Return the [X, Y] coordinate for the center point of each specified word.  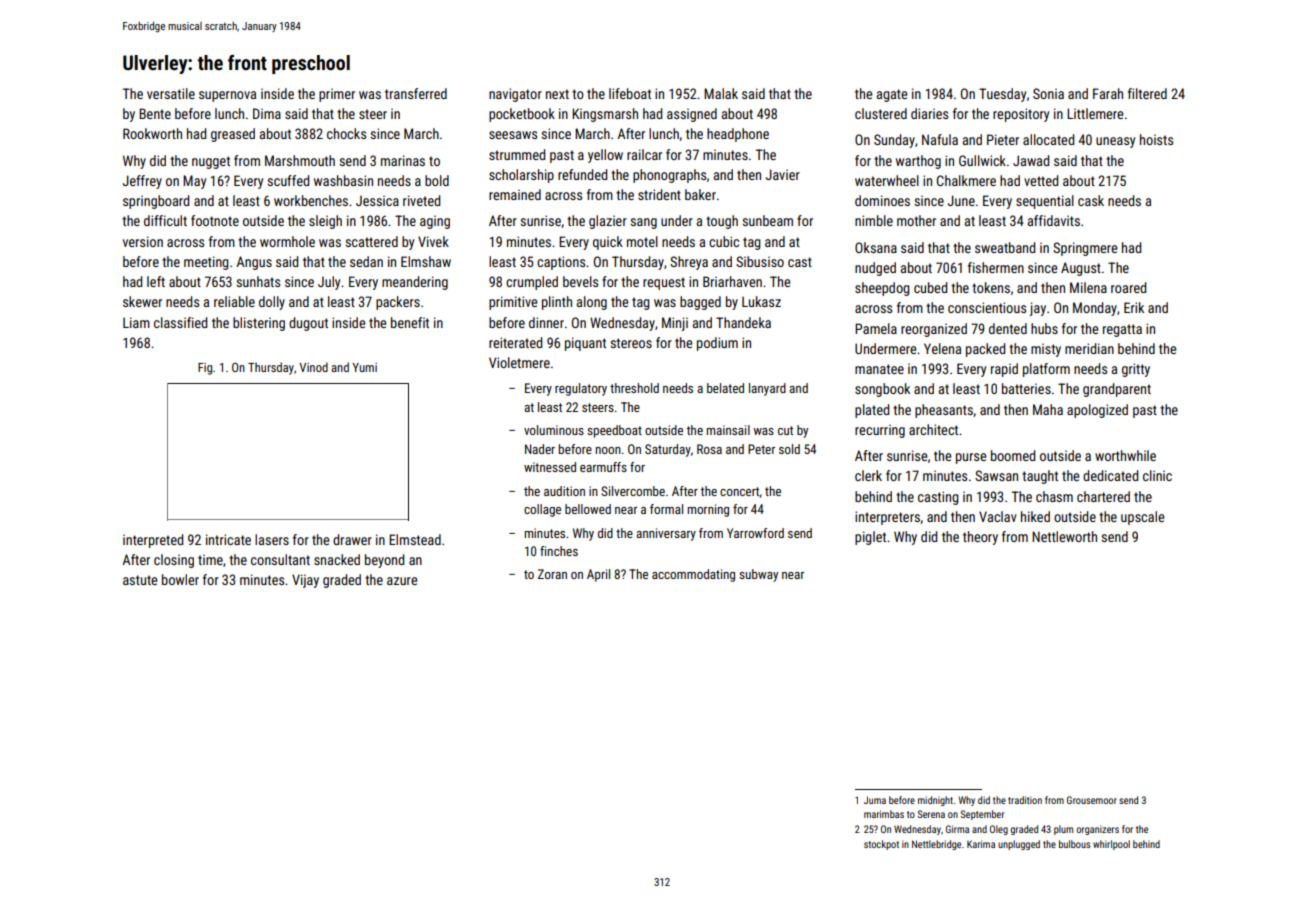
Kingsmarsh [605, 115]
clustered [881, 113]
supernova [227, 96]
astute [140, 580]
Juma [875, 800]
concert [739, 491]
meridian [1089, 348]
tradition [1025, 800]
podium [717, 344]
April [598, 575]
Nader [540, 449]
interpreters [887, 518]
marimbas [884, 814]
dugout [308, 324]
